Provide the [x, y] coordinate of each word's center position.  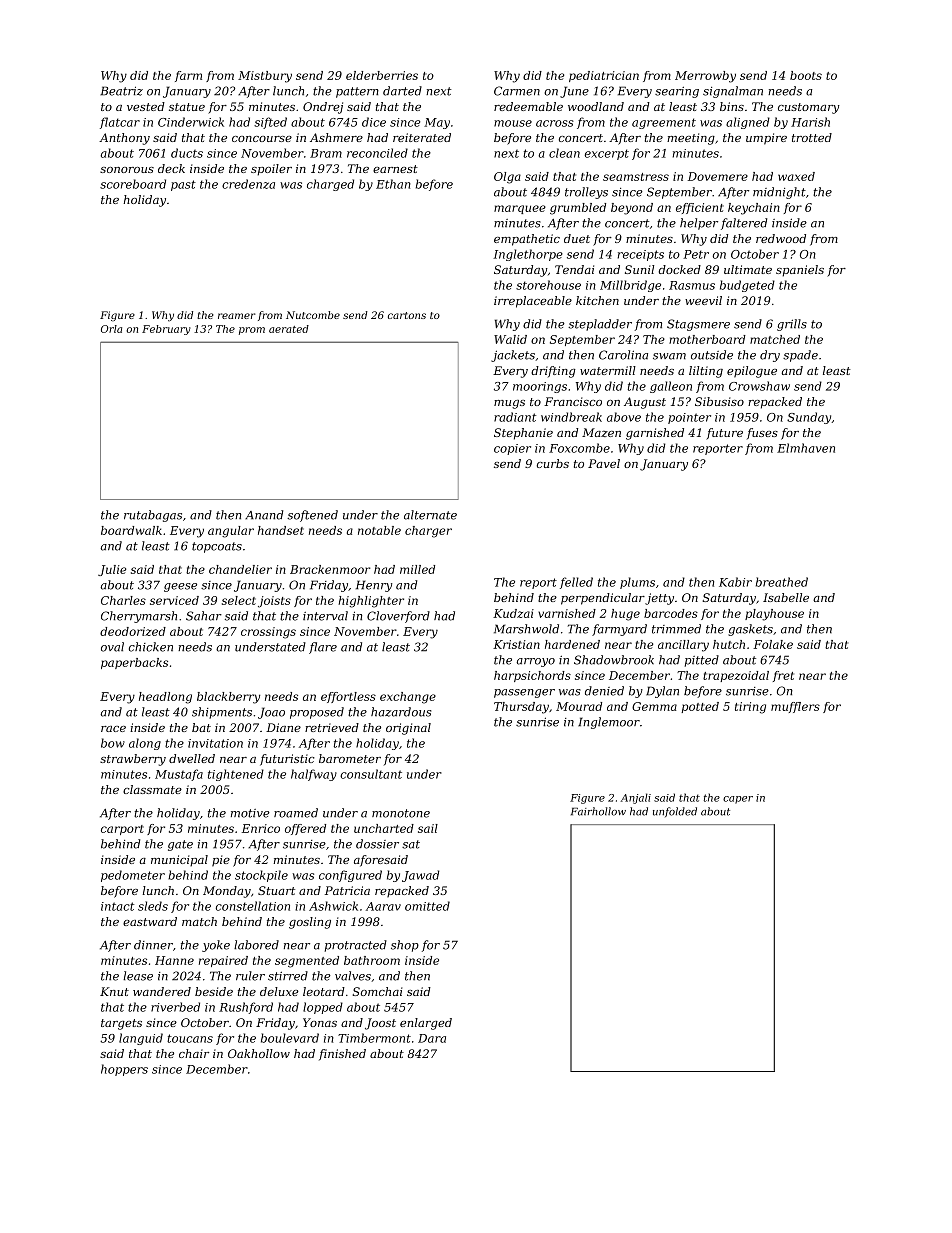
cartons [407, 315]
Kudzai [513, 613]
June [574, 92]
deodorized [133, 631]
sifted [270, 123]
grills [792, 325]
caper [738, 800]
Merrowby [705, 77]
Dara [432, 1038]
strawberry [133, 760]
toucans [190, 1038]
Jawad [421, 876]
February [166, 330]
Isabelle [786, 597]
